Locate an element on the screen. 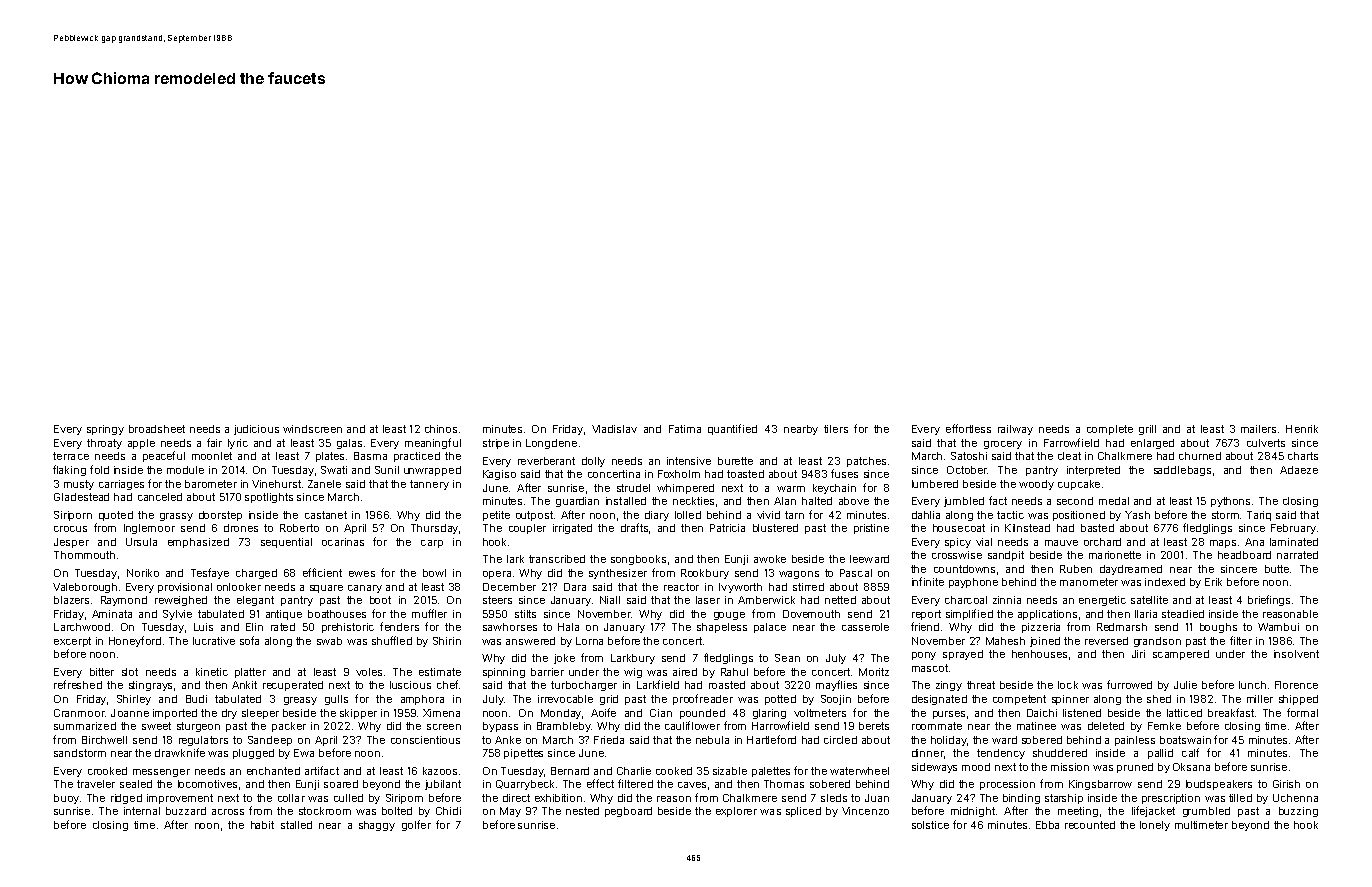 This screenshot has width=1372, height=887. broadsheet is located at coordinates (157, 429).
